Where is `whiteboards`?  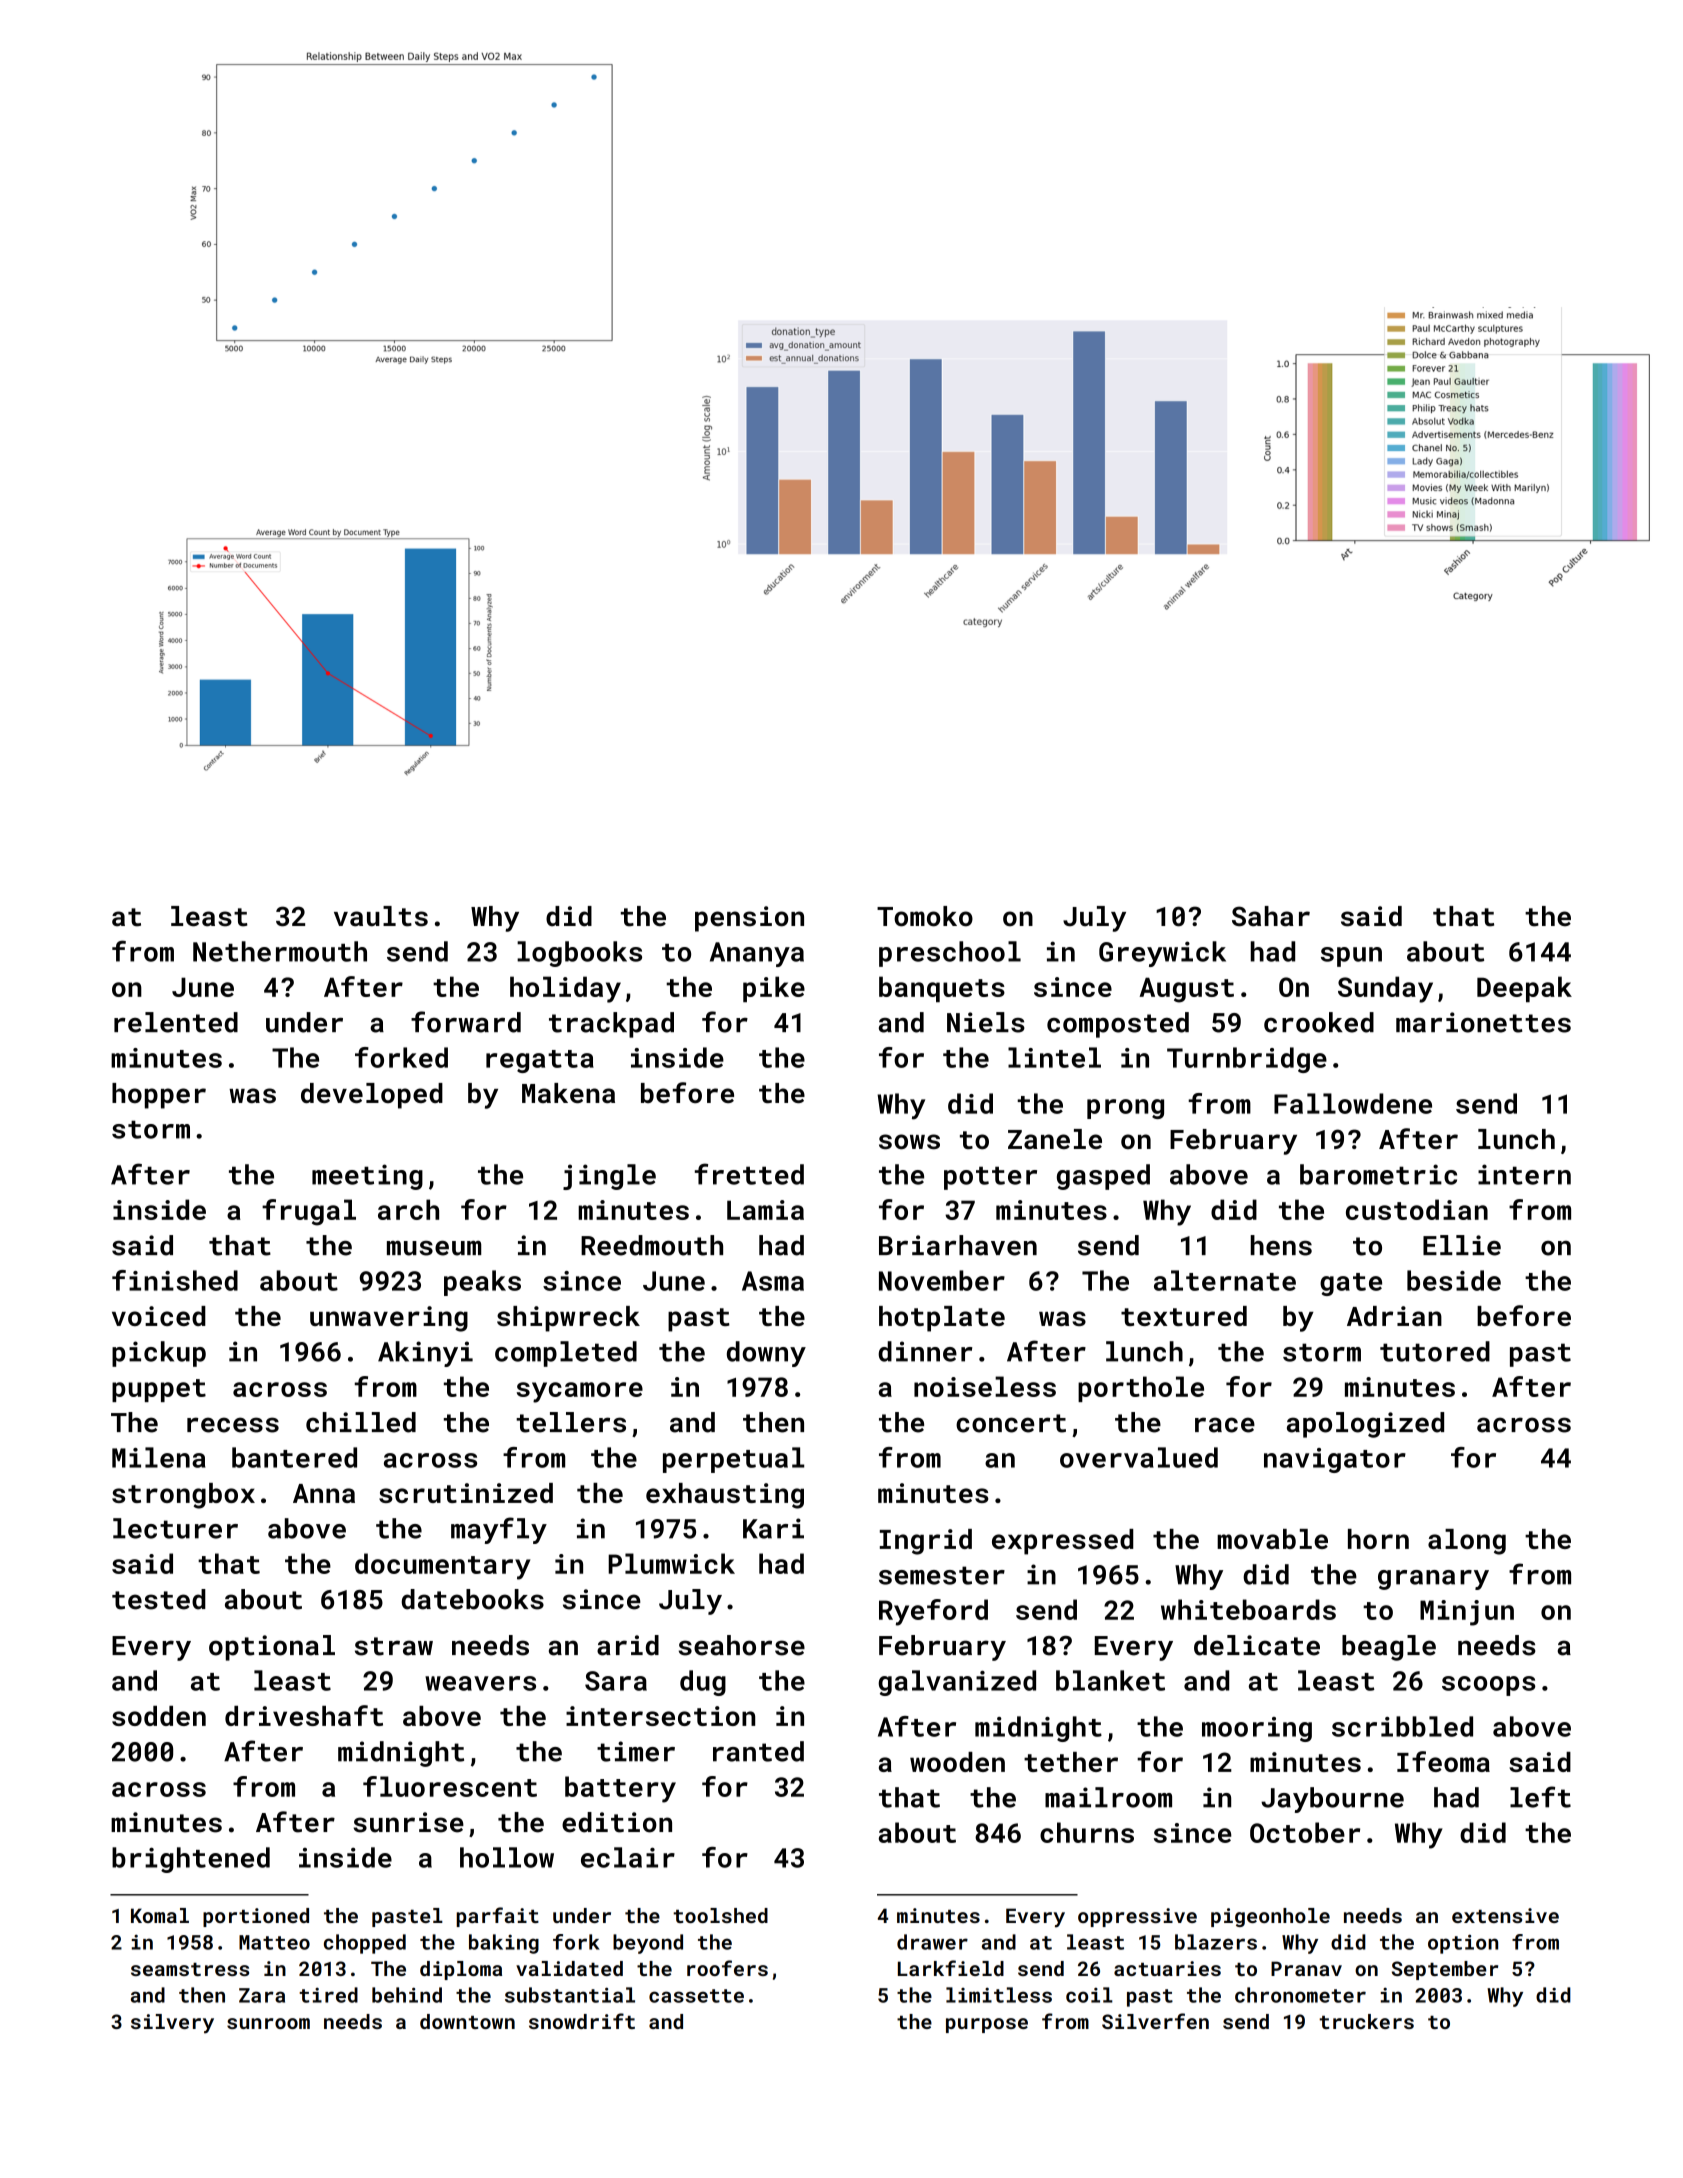 whiteboards is located at coordinates (1248, 1609).
